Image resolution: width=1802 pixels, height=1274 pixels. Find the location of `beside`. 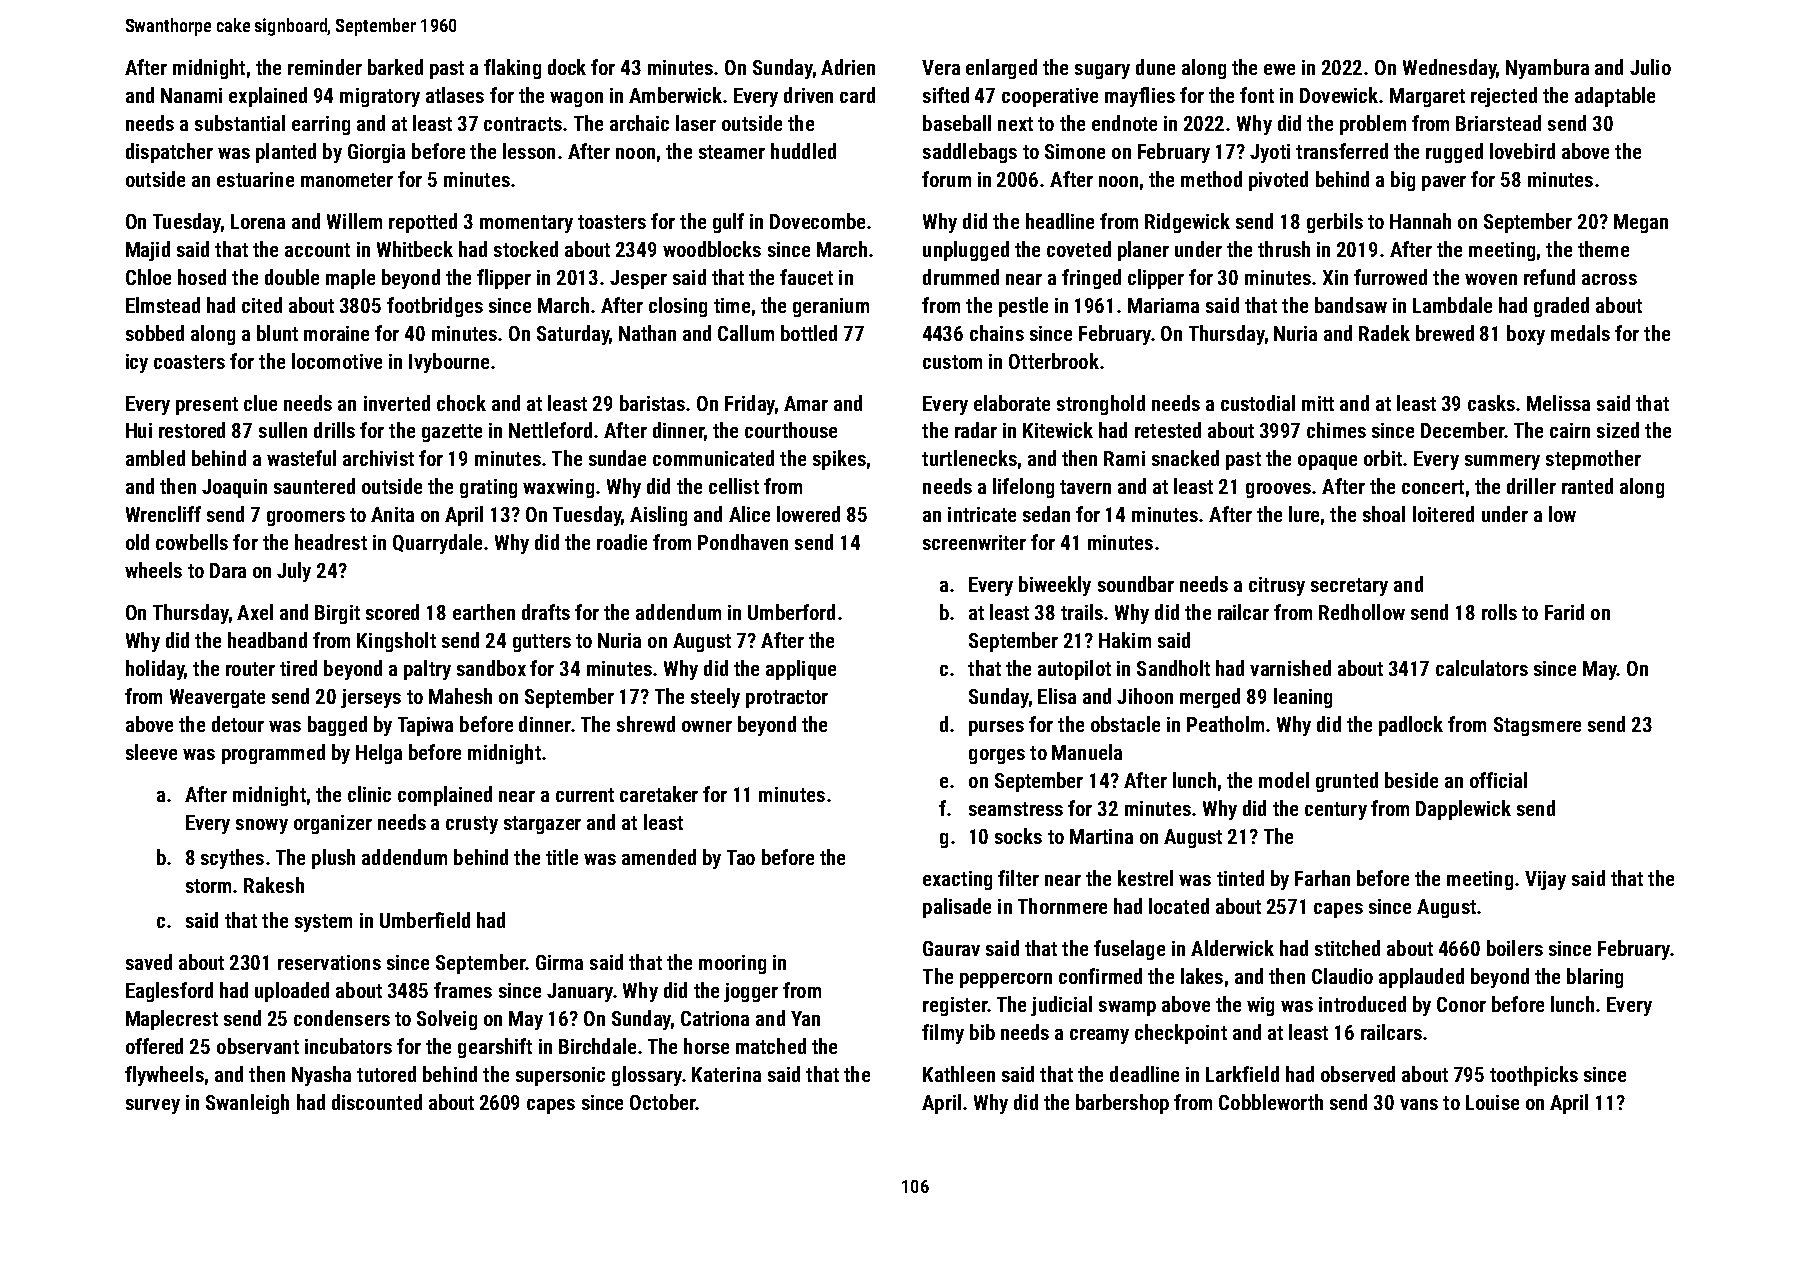

beside is located at coordinates (1411, 780).
